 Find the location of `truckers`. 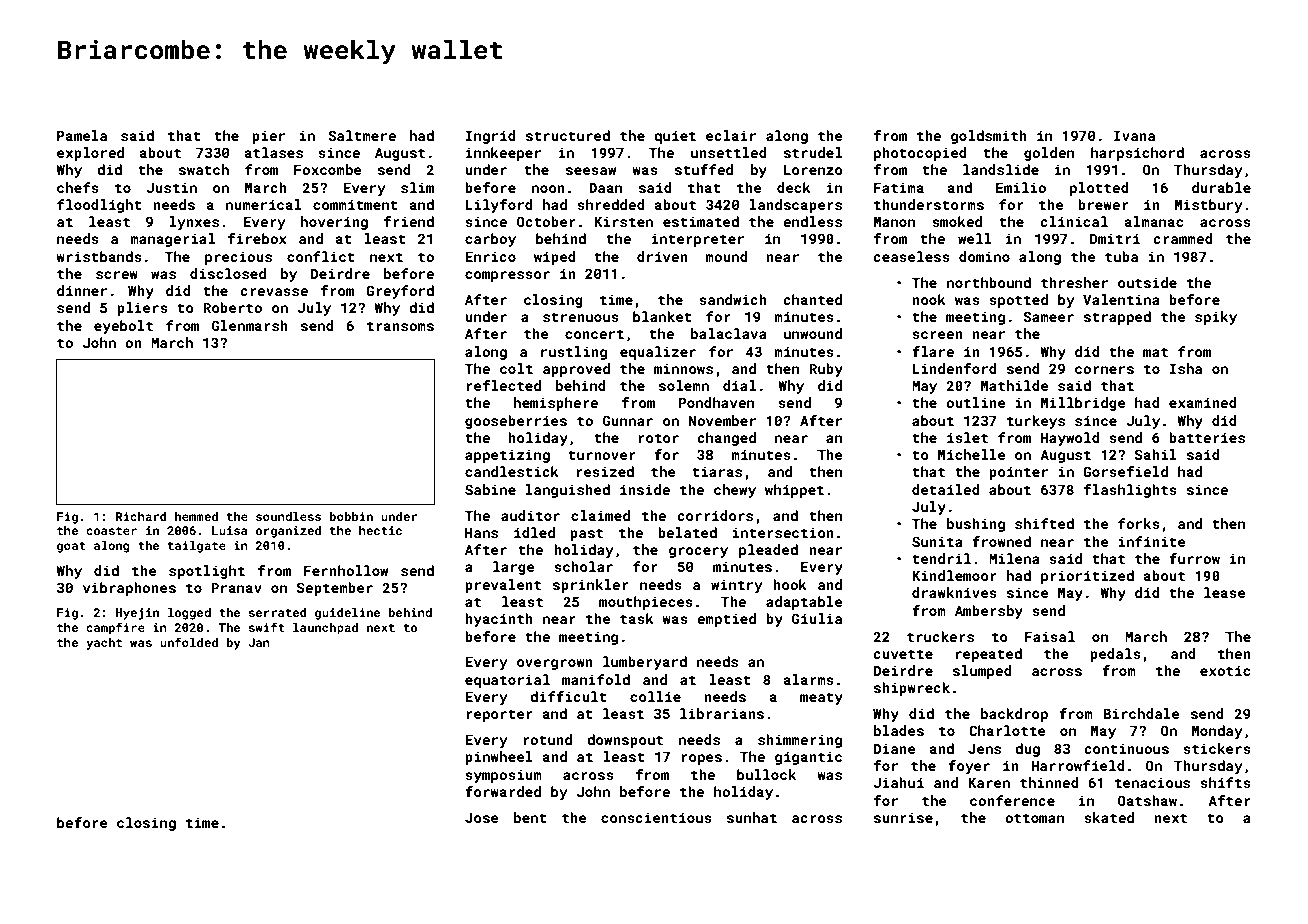

truckers is located at coordinates (940, 636).
